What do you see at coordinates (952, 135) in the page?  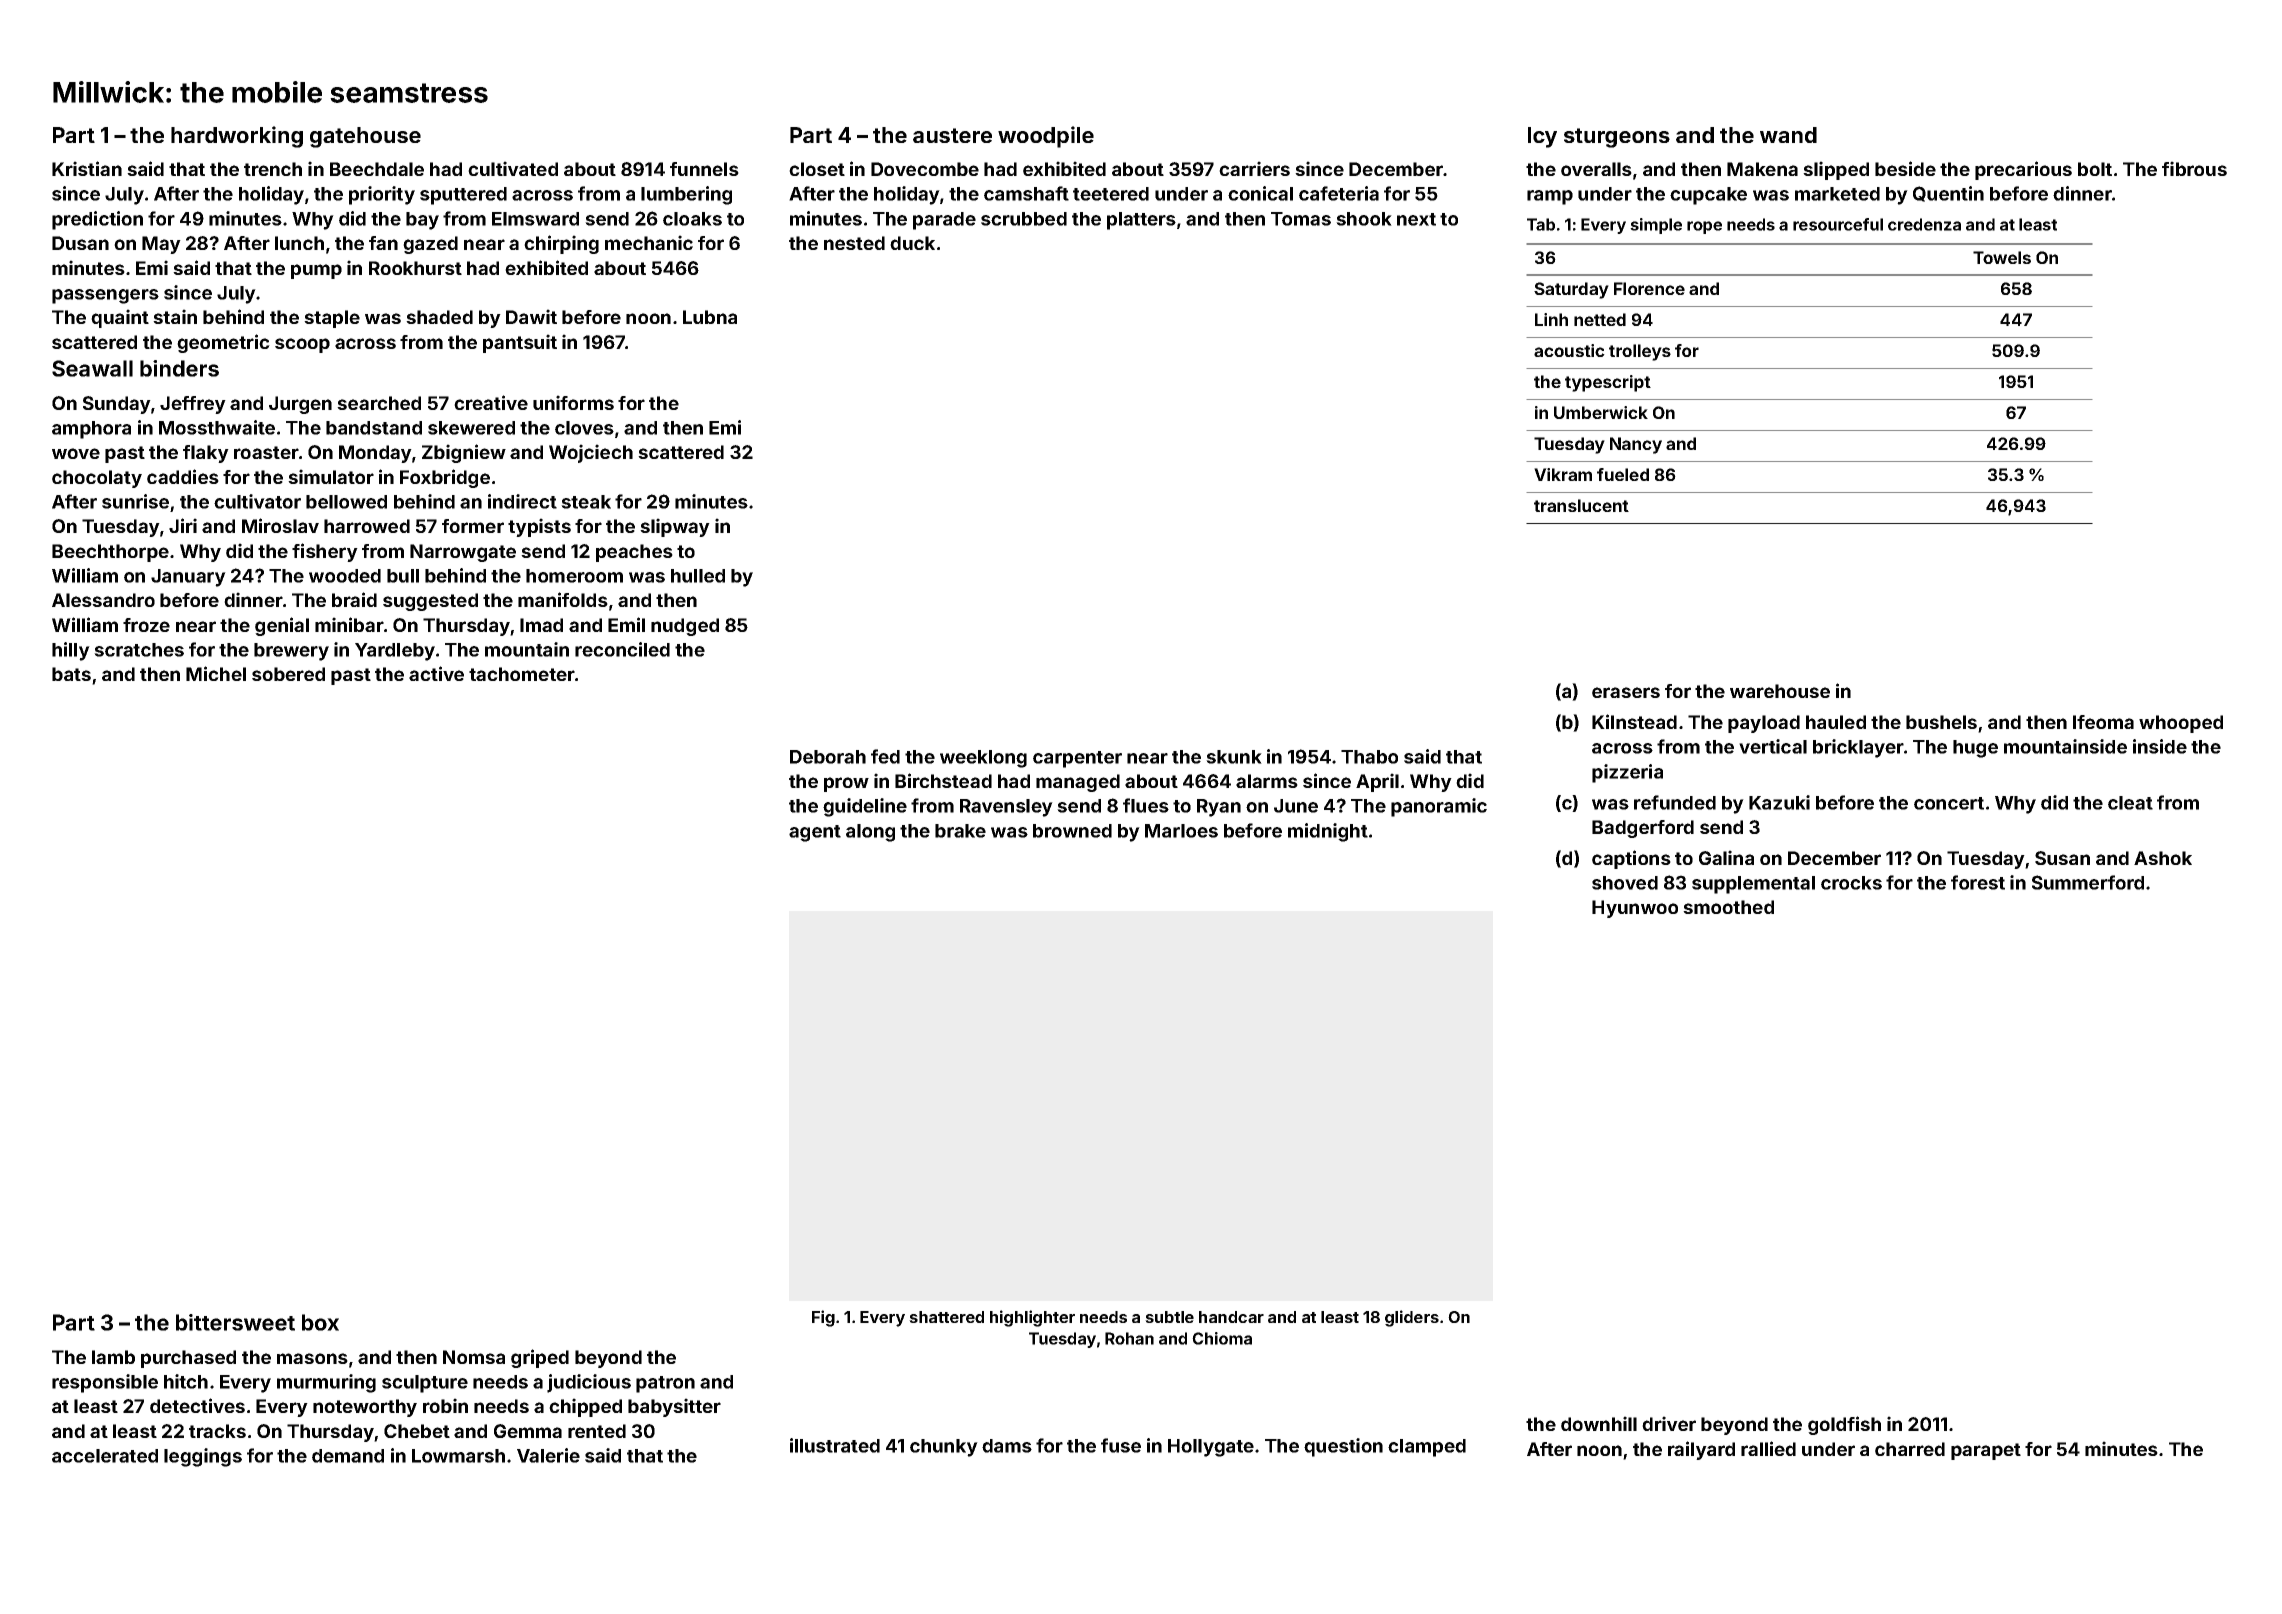 I see `austere` at bounding box center [952, 135].
